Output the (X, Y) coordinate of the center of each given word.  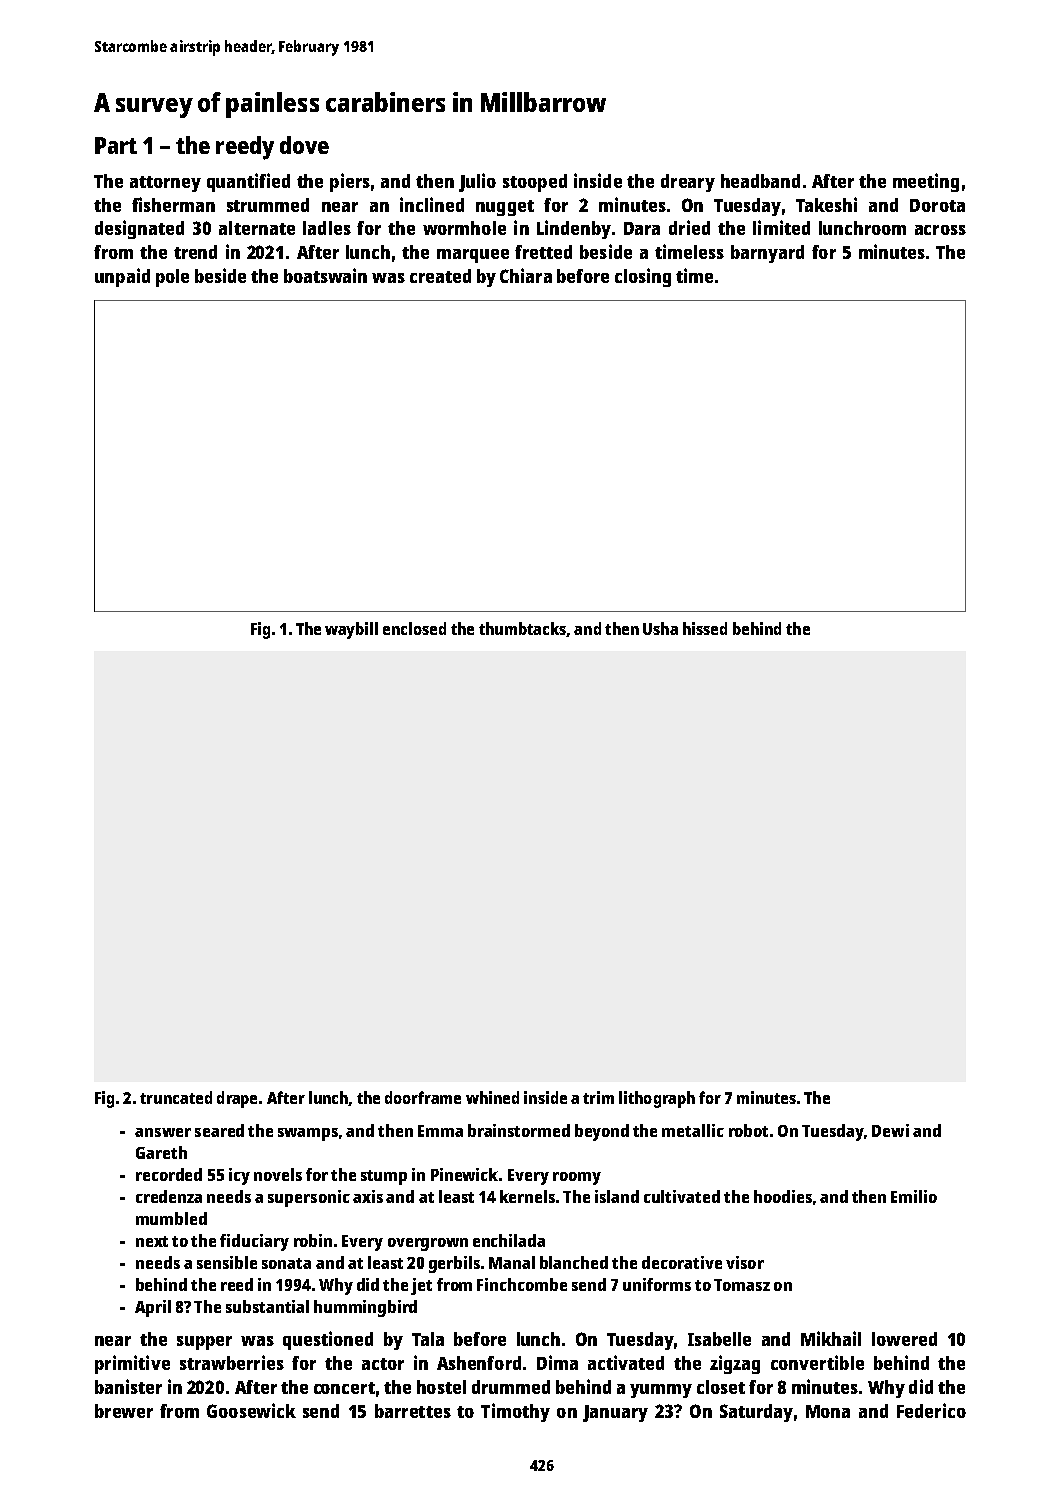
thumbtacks (523, 629)
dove (304, 145)
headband (760, 181)
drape (237, 1099)
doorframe (423, 1097)
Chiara (526, 275)
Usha (660, 628)
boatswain (325, 275)
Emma (440, 1131)
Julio (477, 182)
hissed (705, 628)
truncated (176, 1097)
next (152, 1241)
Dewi (890, 1130)
